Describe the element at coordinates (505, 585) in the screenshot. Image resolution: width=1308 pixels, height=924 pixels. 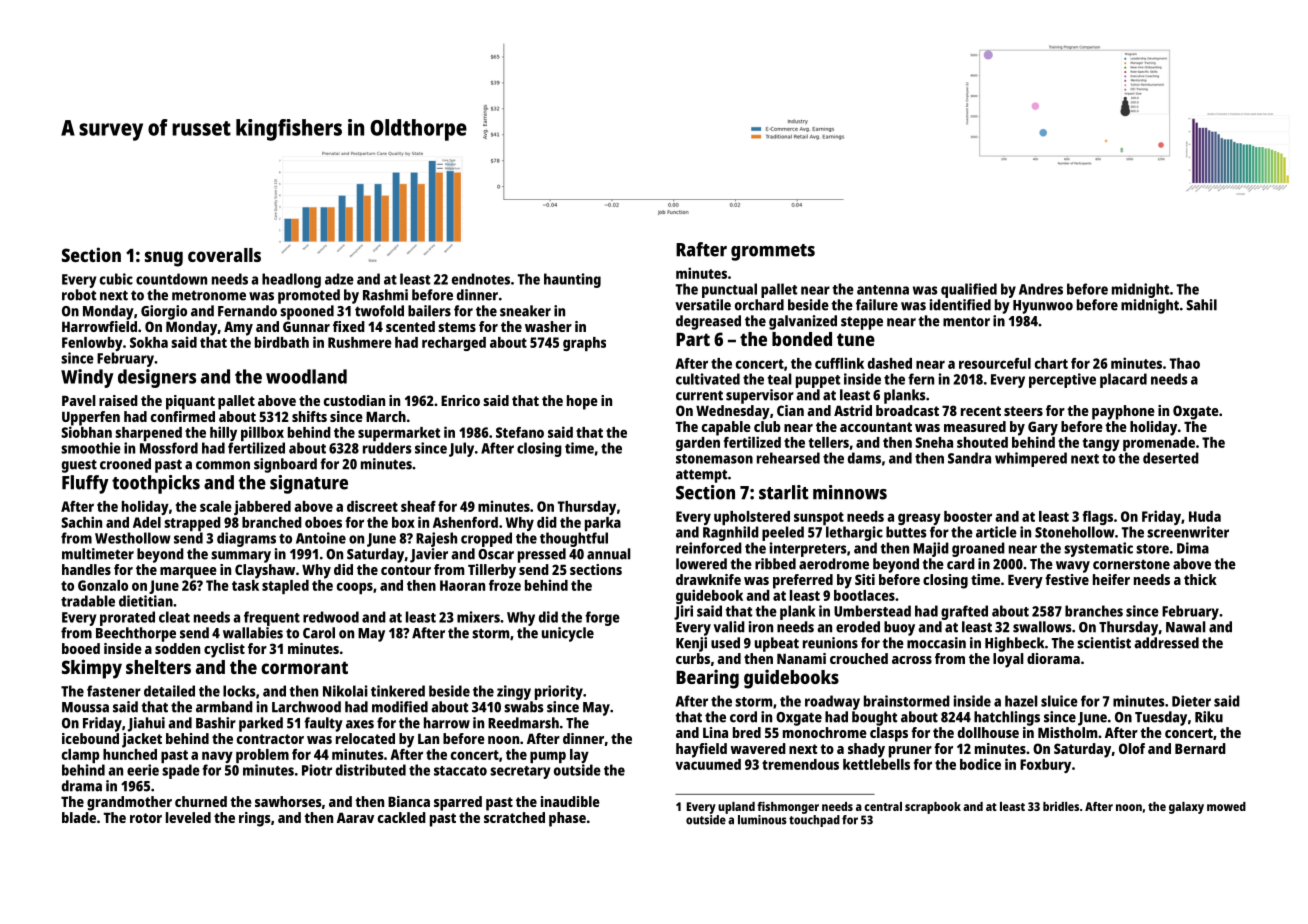
I see `froze` at that location.
